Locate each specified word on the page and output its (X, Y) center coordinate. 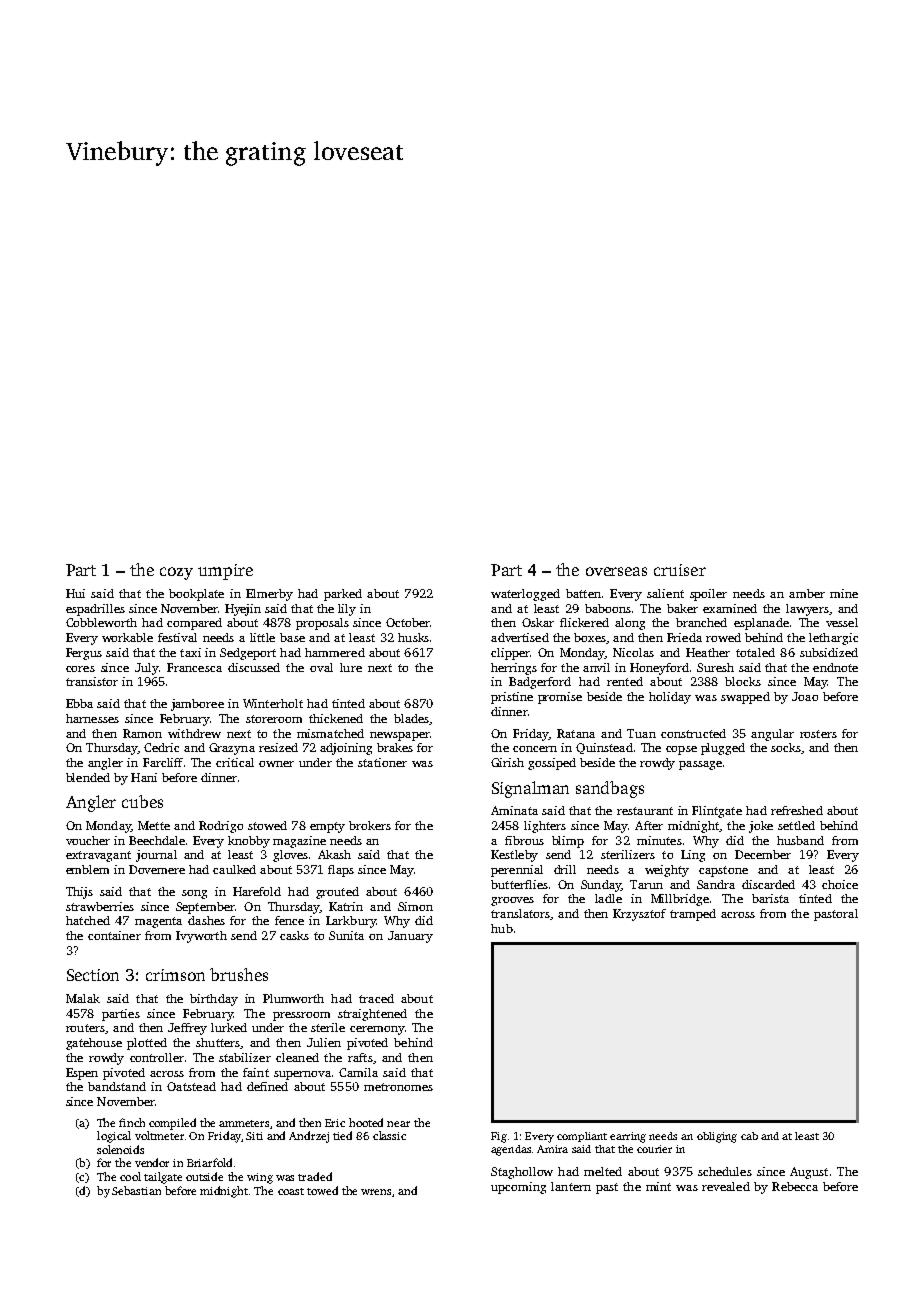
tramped (693, 915)
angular (772, 735)
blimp (568, 842)
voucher (88, 840)
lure (351, 667)
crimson (175, 975)
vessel (842, 622)
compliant (582, 1137)
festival (177, 637)
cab (749, 1136)
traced (376, 998)
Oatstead (191, 1086)
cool (130, 1176)
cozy (176, 573)
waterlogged (525, 595)
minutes (659, 840)
